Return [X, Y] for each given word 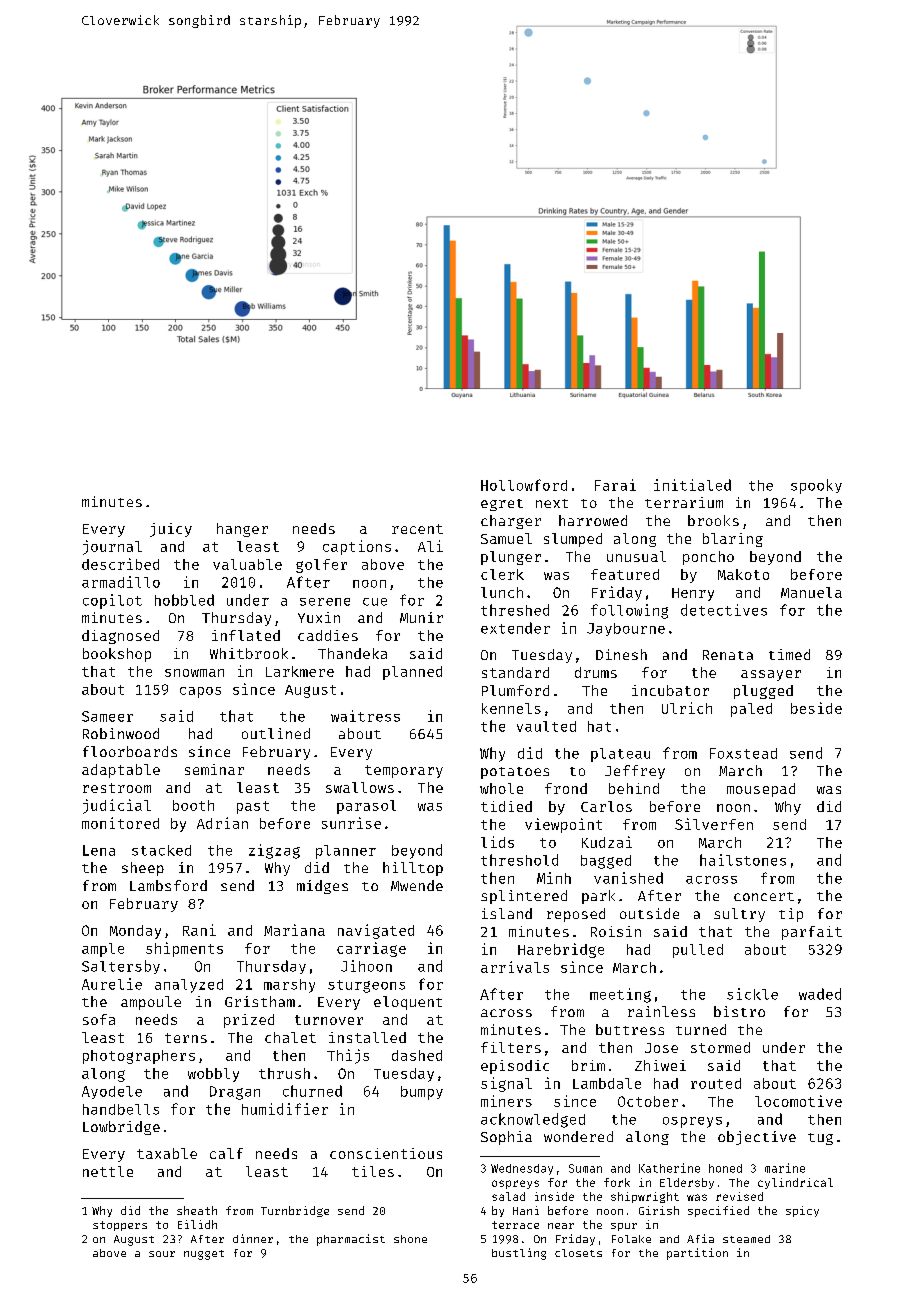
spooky [816, 486]
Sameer [107, 716]
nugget [204, 1255]
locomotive [798, 1101]
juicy [171, 530]
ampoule [151, 1003]
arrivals [515, 967]
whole [501, 788]
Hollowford [524, 485]
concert [764, 896]
